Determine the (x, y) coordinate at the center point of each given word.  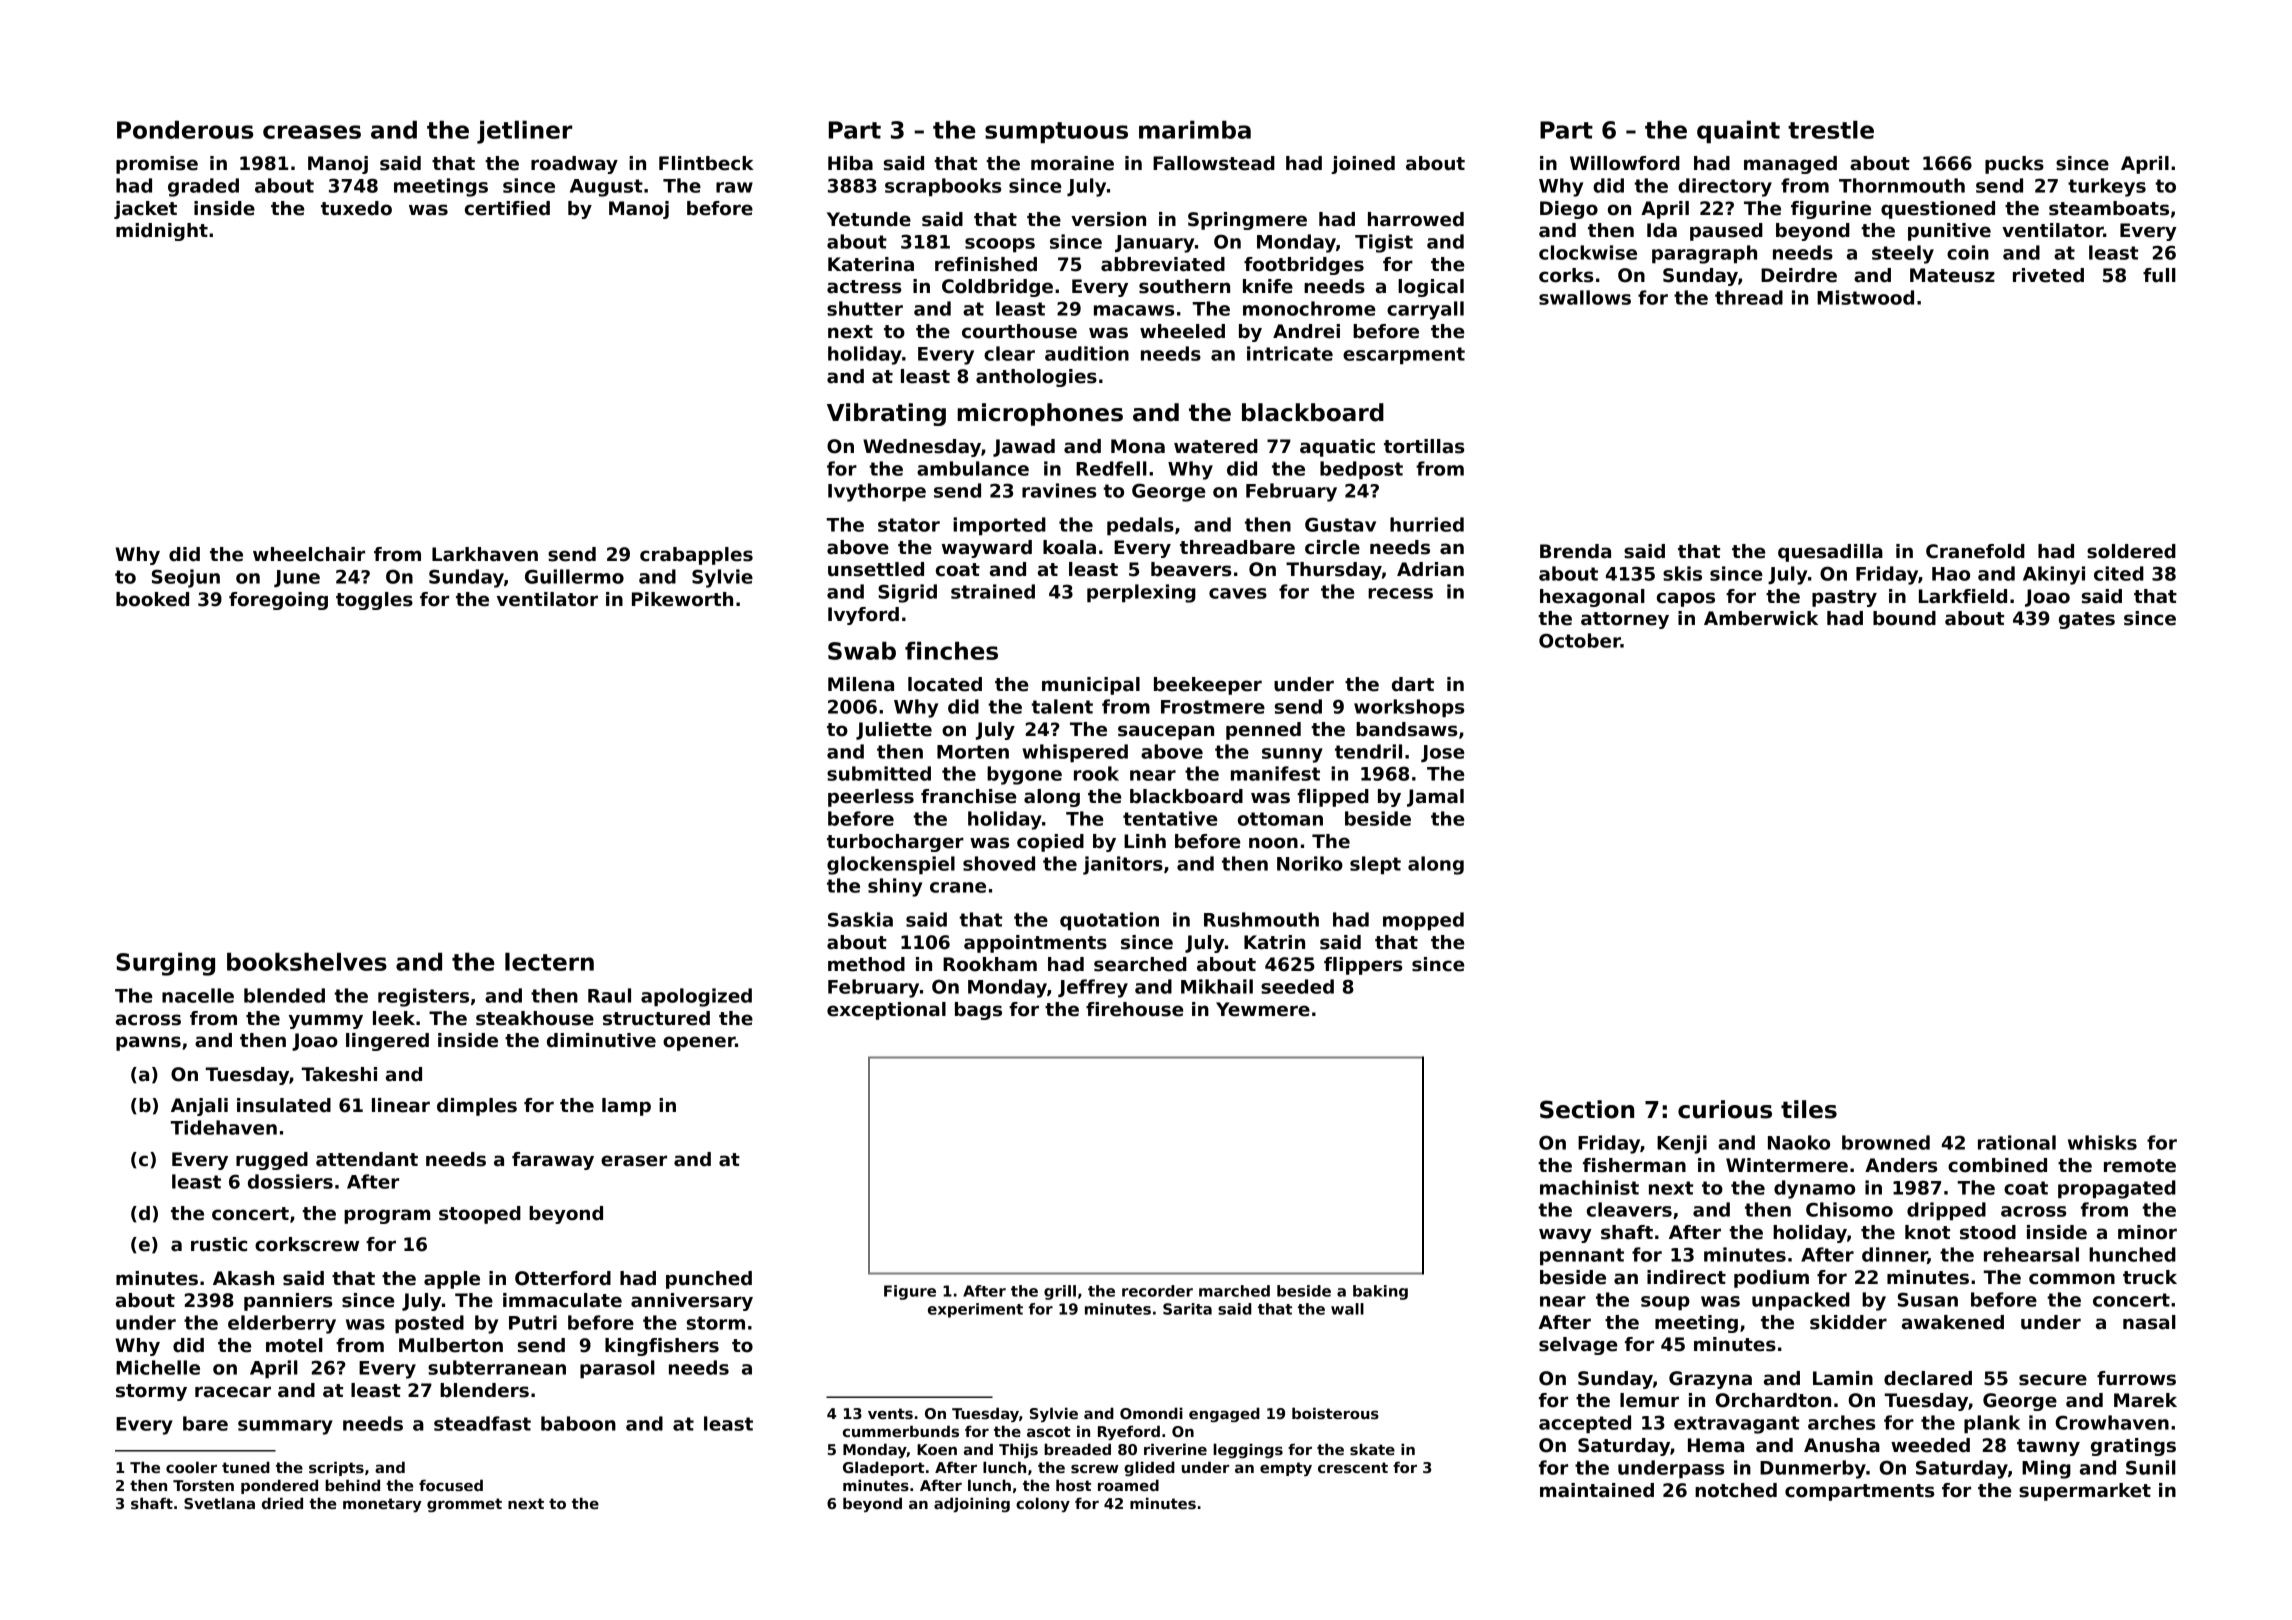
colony (1043, 1504)
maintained (1597, 1490)
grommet (464, 1505)
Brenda (1575, 551)
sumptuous (1056, 132)
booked (152, 599)
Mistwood (1865, 297)
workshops (1409, 708)
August (606, 188)
